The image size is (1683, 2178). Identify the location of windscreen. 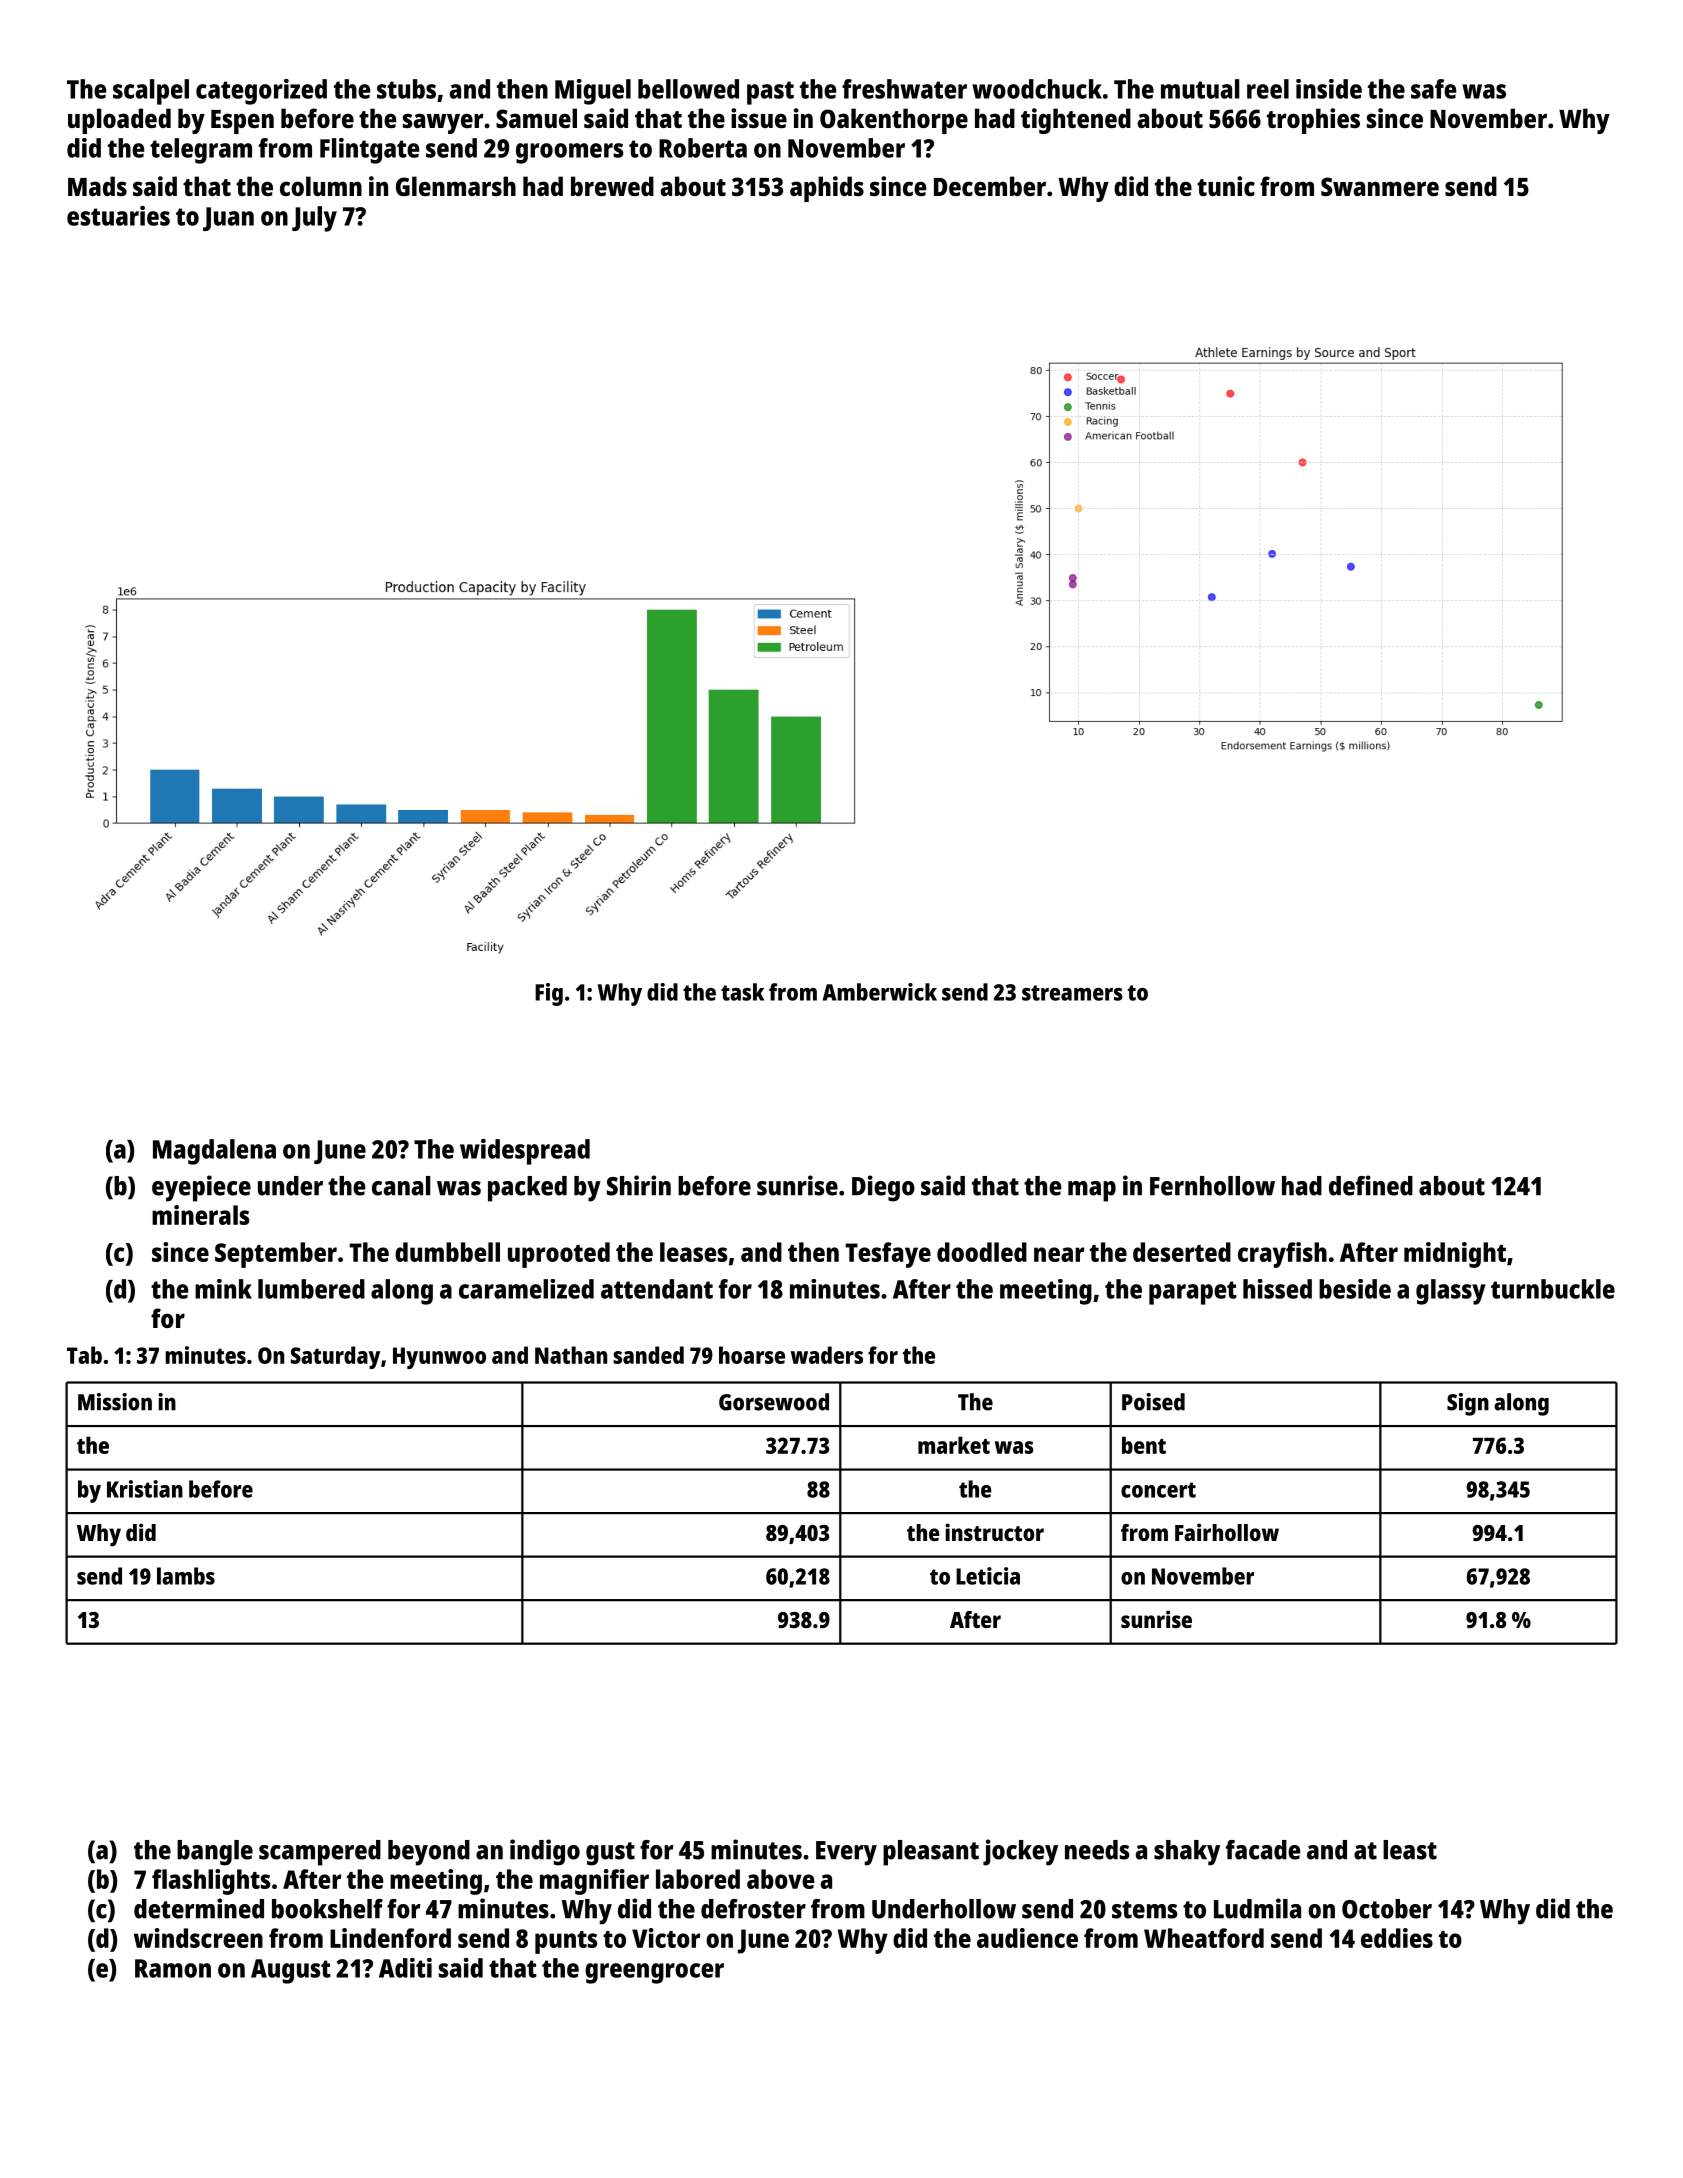
(198, 1938).
